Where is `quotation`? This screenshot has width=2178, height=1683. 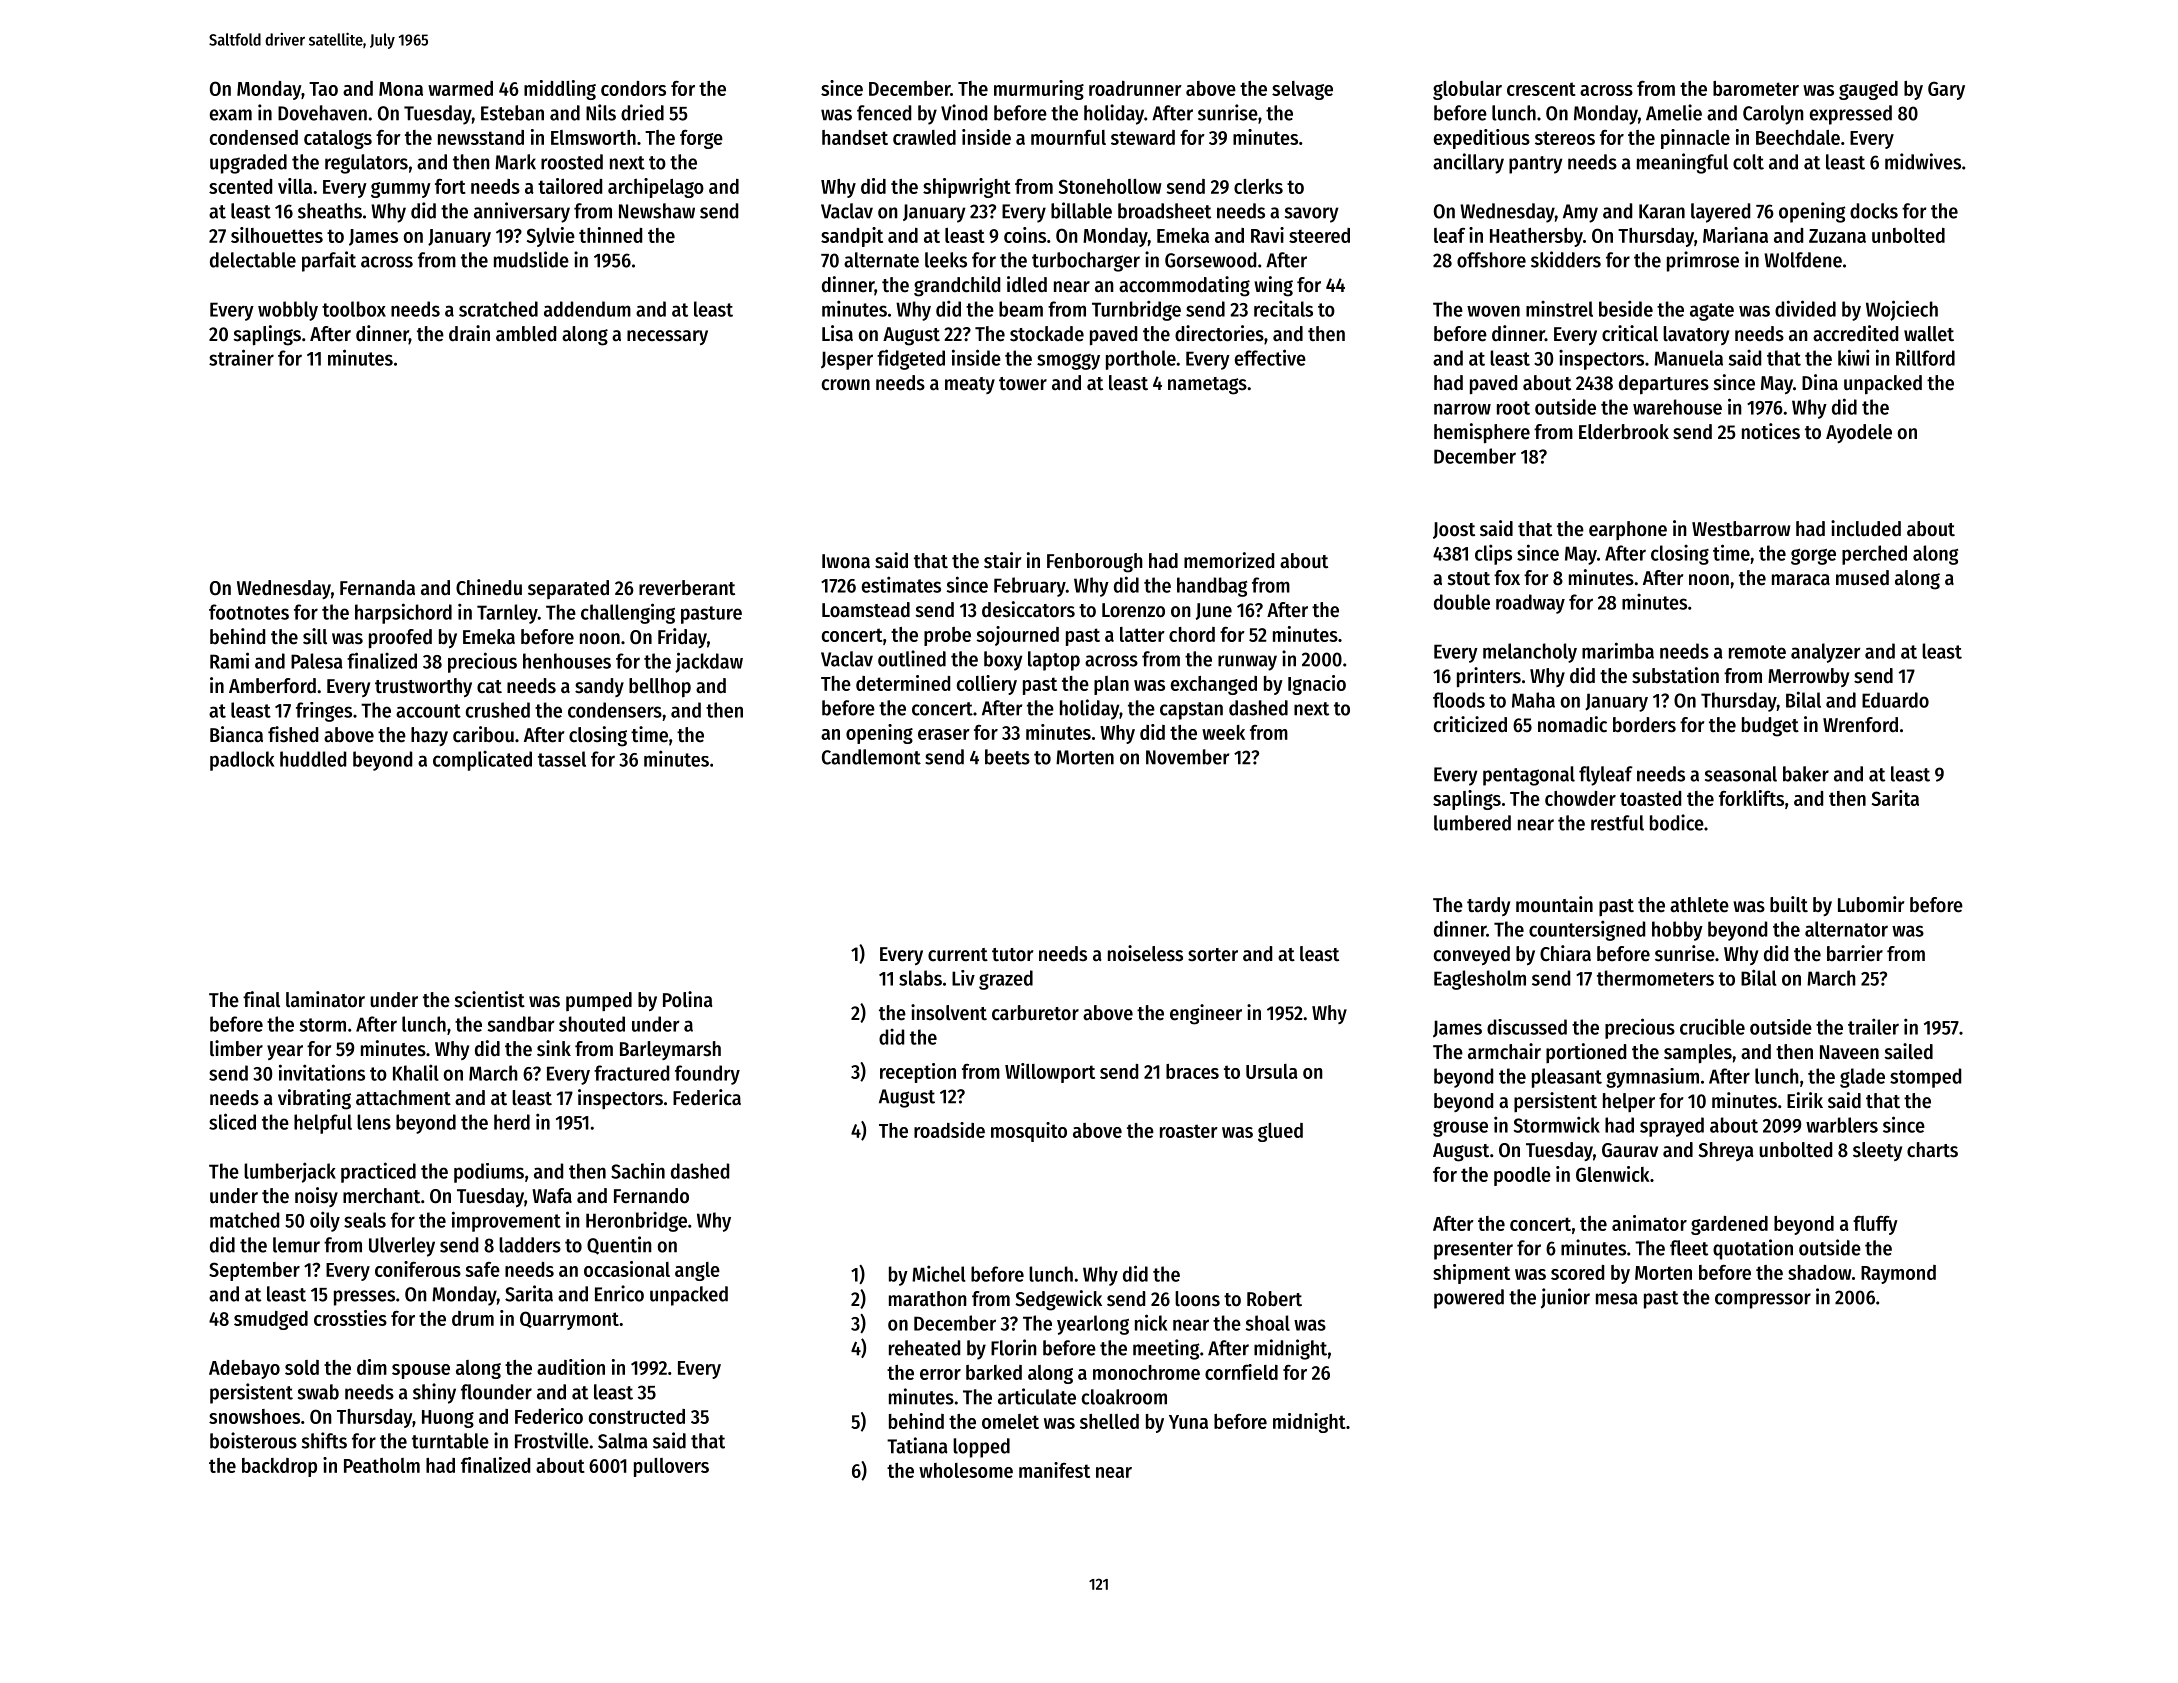
quotation is located at coordinates (1753, 1249).
